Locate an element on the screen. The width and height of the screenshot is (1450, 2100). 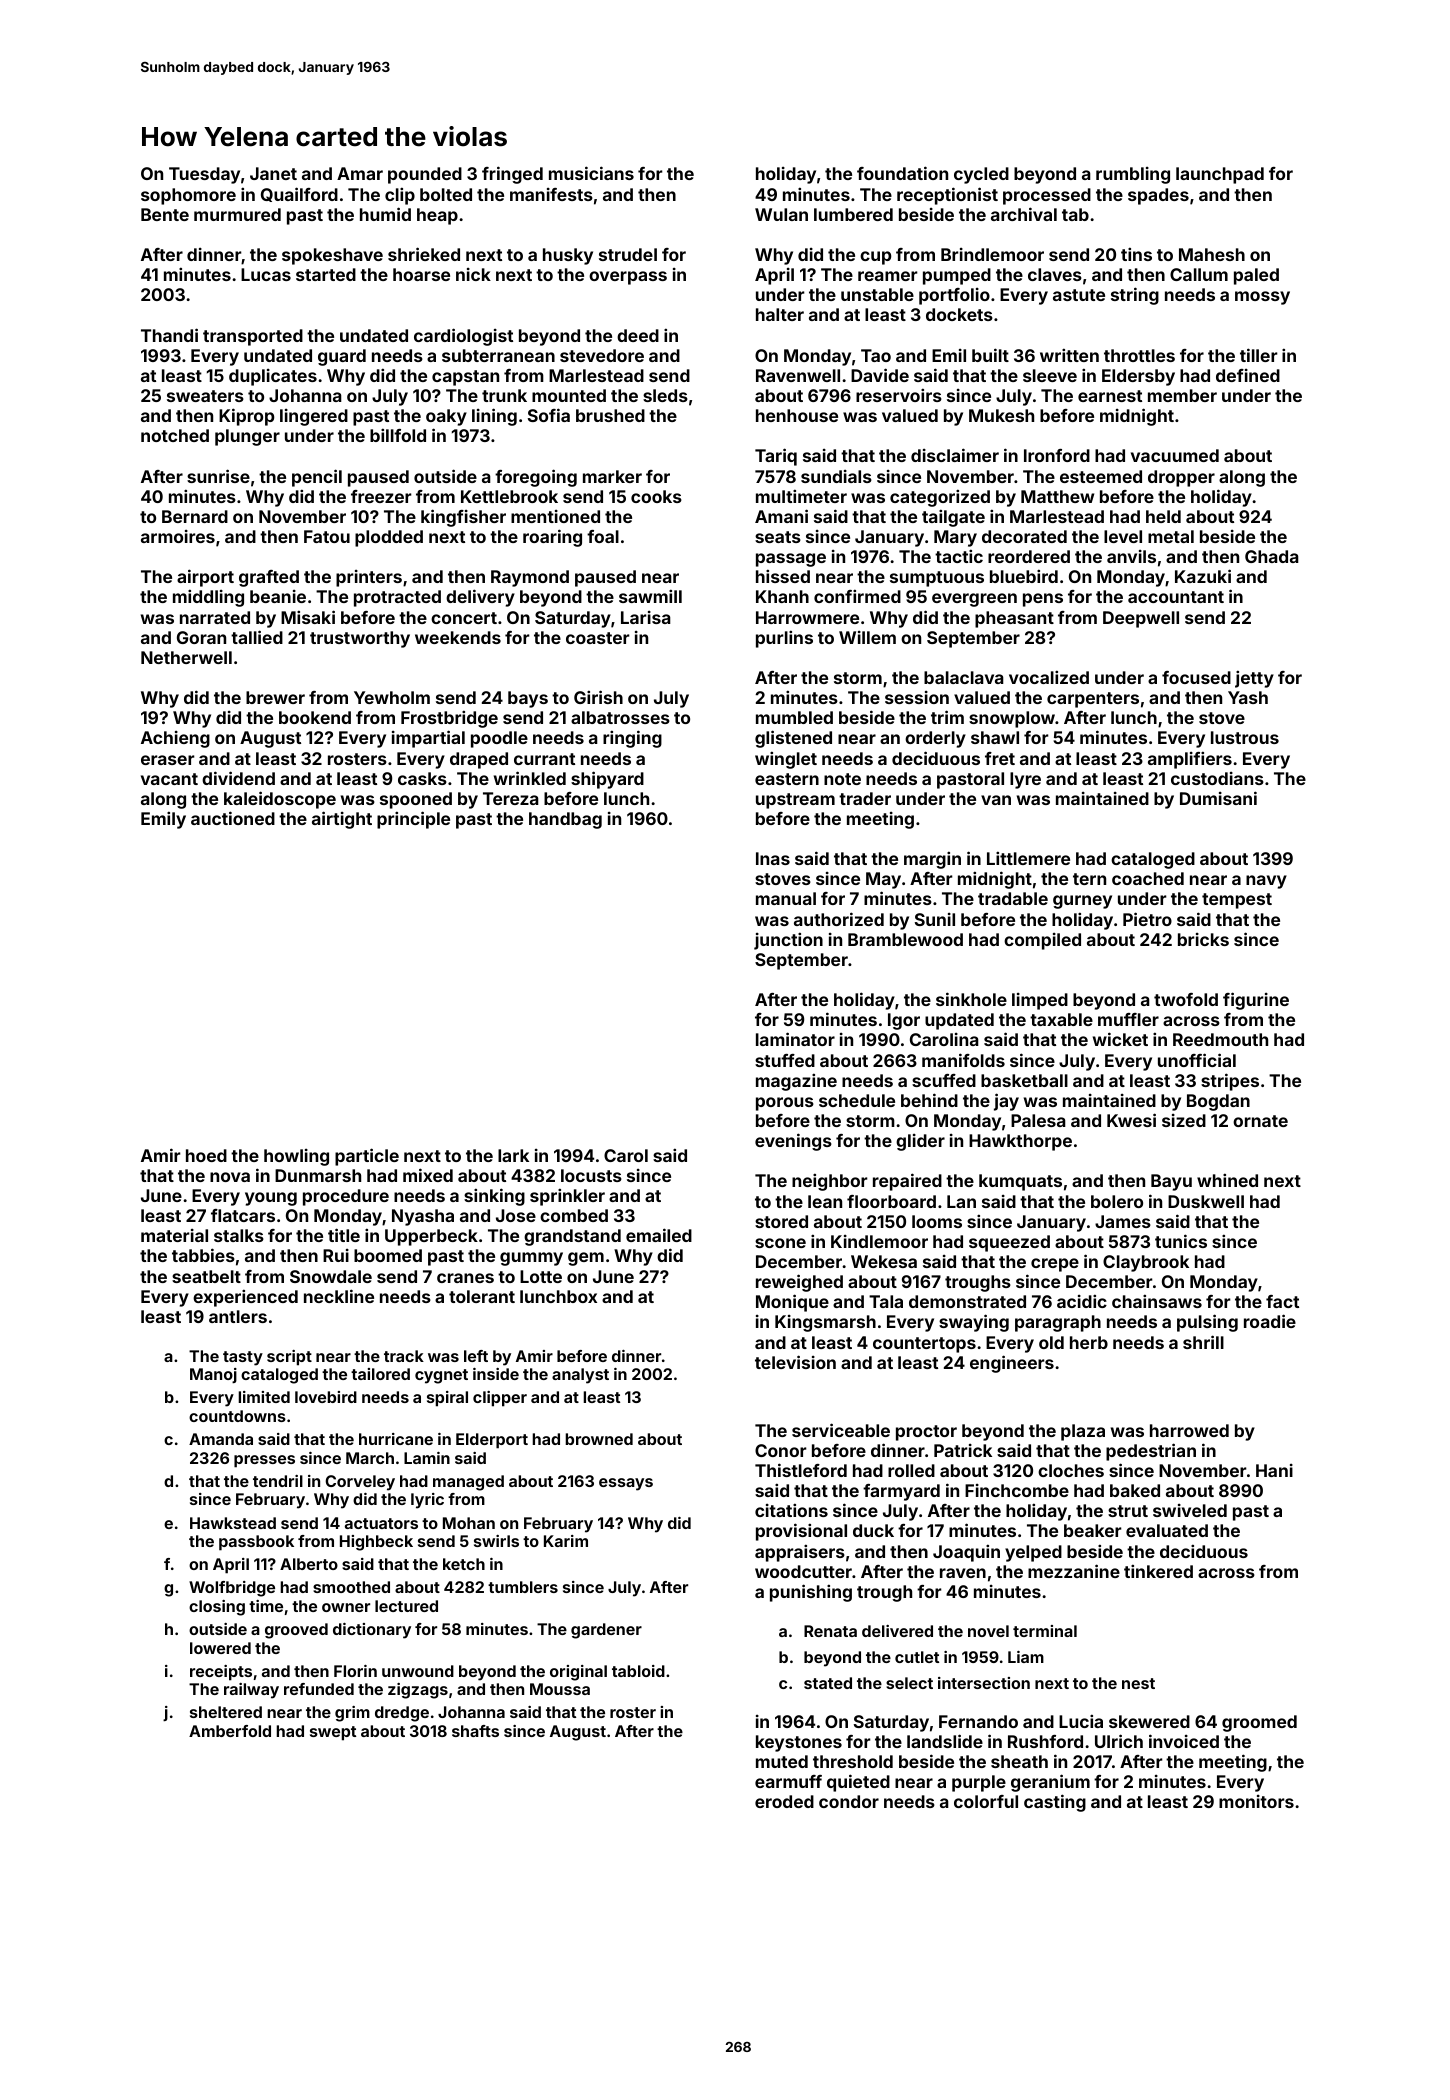
shafts is located at coordinates (475, 1731).
